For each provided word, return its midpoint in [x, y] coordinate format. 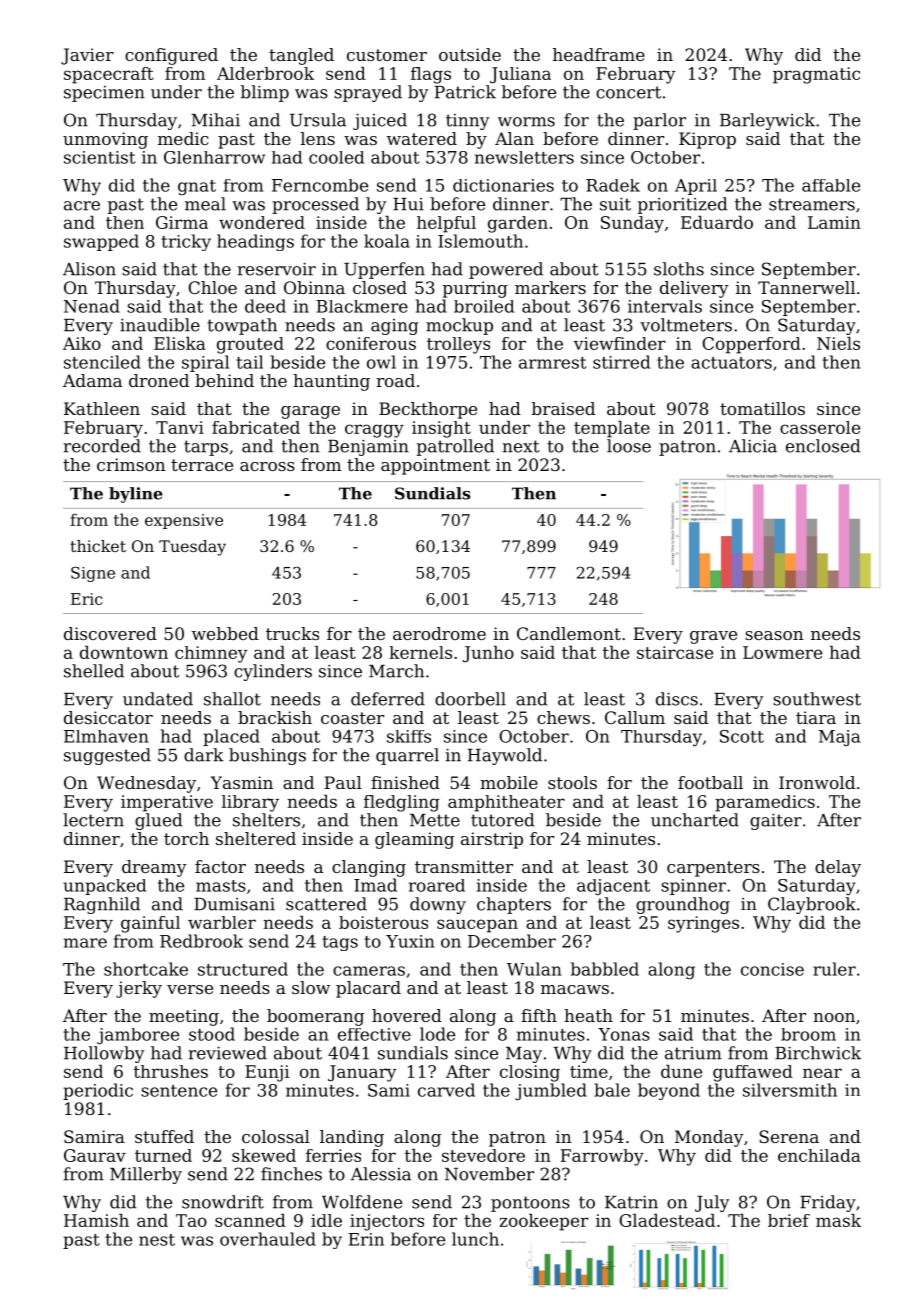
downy [438, 905]
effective [374, 1034]
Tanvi [180, 427]
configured [171, 56]
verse [190, 989]
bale [612, 1090]
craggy [374, 431]
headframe [599, 54]
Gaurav [95, 1155]
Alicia [753, 446]
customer [387, 55]
